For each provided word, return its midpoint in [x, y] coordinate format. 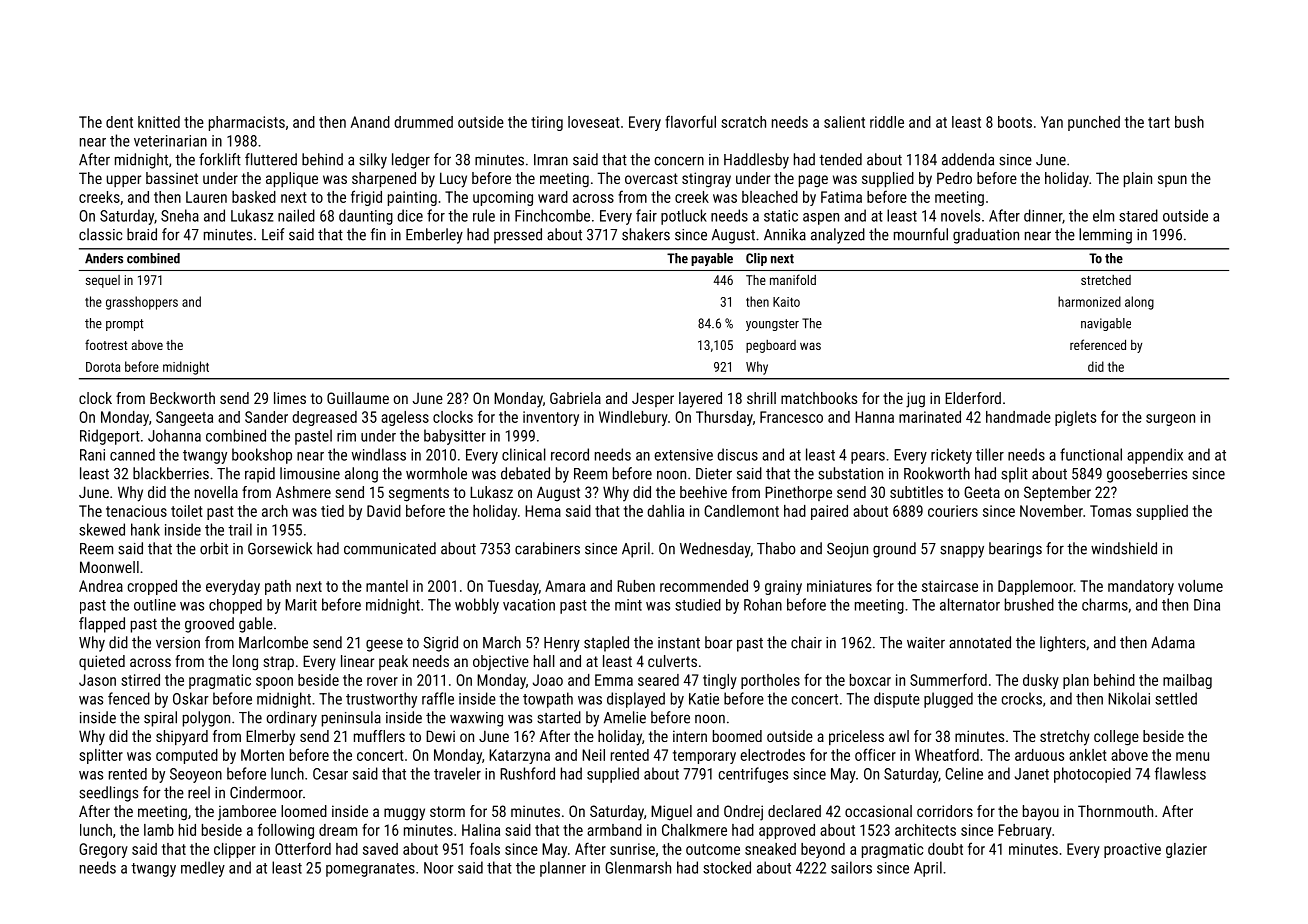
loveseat [594, 122]
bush [1189, 122]
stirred [140, 680]
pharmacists [247, 123]
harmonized [1089, 301]
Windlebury [633, 418]
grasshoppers [142, 303]
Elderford [973, 398]
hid [187, 830]
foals [485, 848]
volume [1200, 586]
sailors [851, 867]
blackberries [171, 473]
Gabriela [575, 398]
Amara [565, 586]
